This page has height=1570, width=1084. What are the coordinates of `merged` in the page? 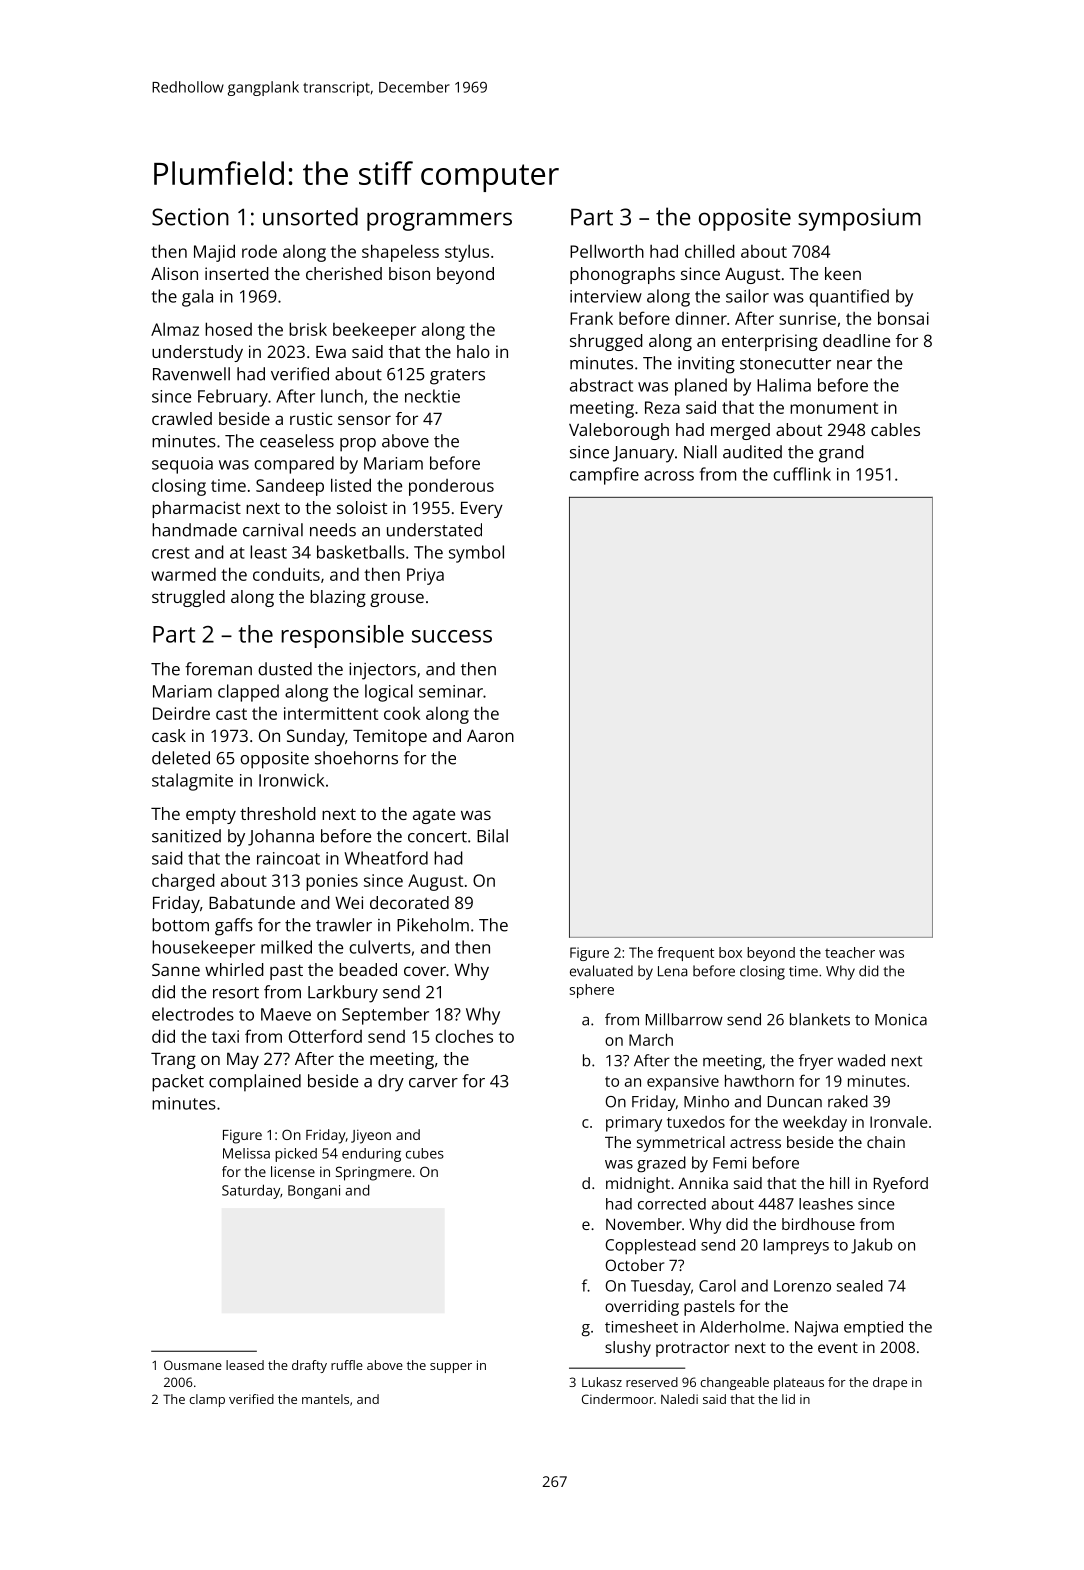 It's located at (740, 431).
